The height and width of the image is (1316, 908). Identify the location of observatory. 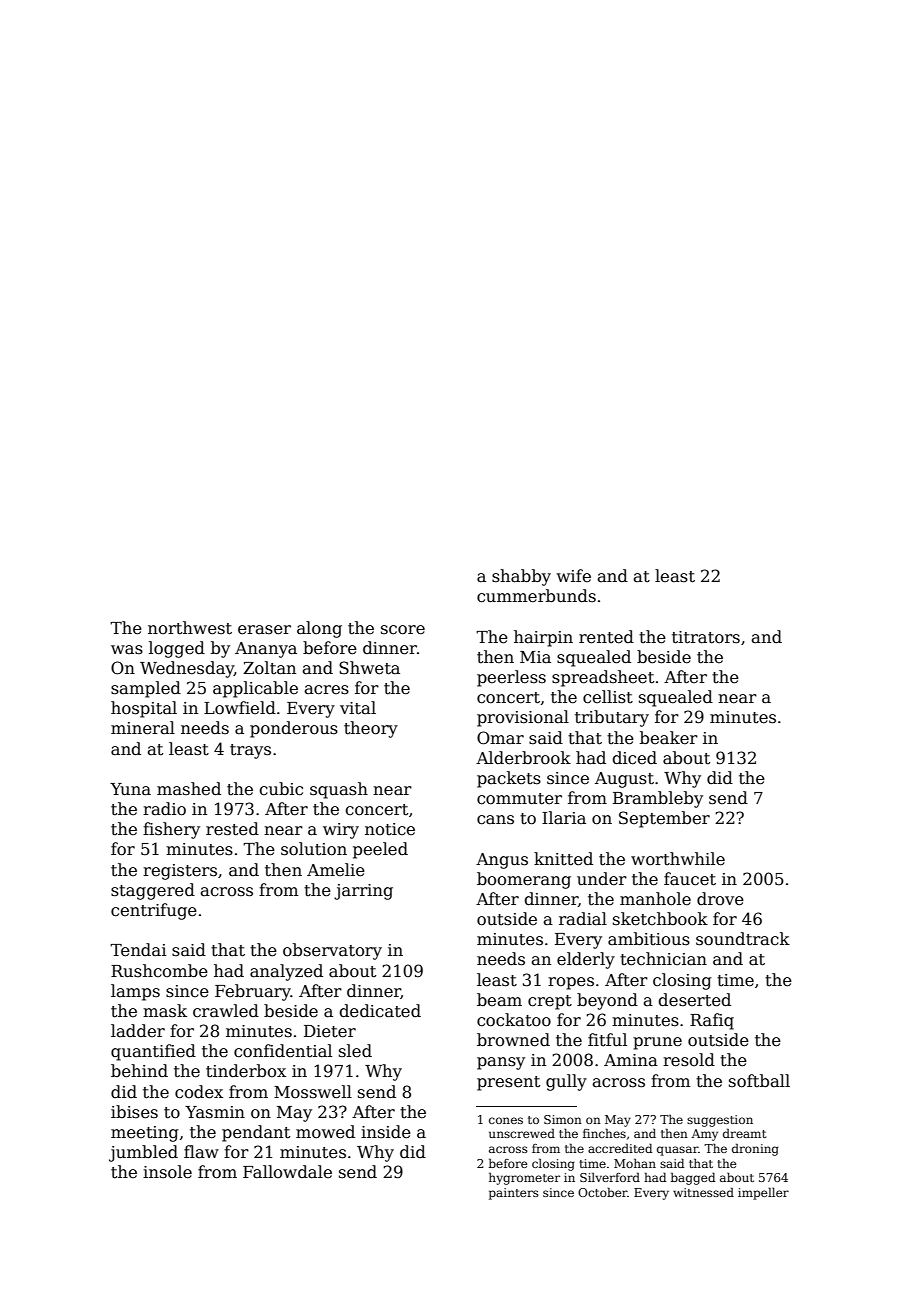
(332, 951).
